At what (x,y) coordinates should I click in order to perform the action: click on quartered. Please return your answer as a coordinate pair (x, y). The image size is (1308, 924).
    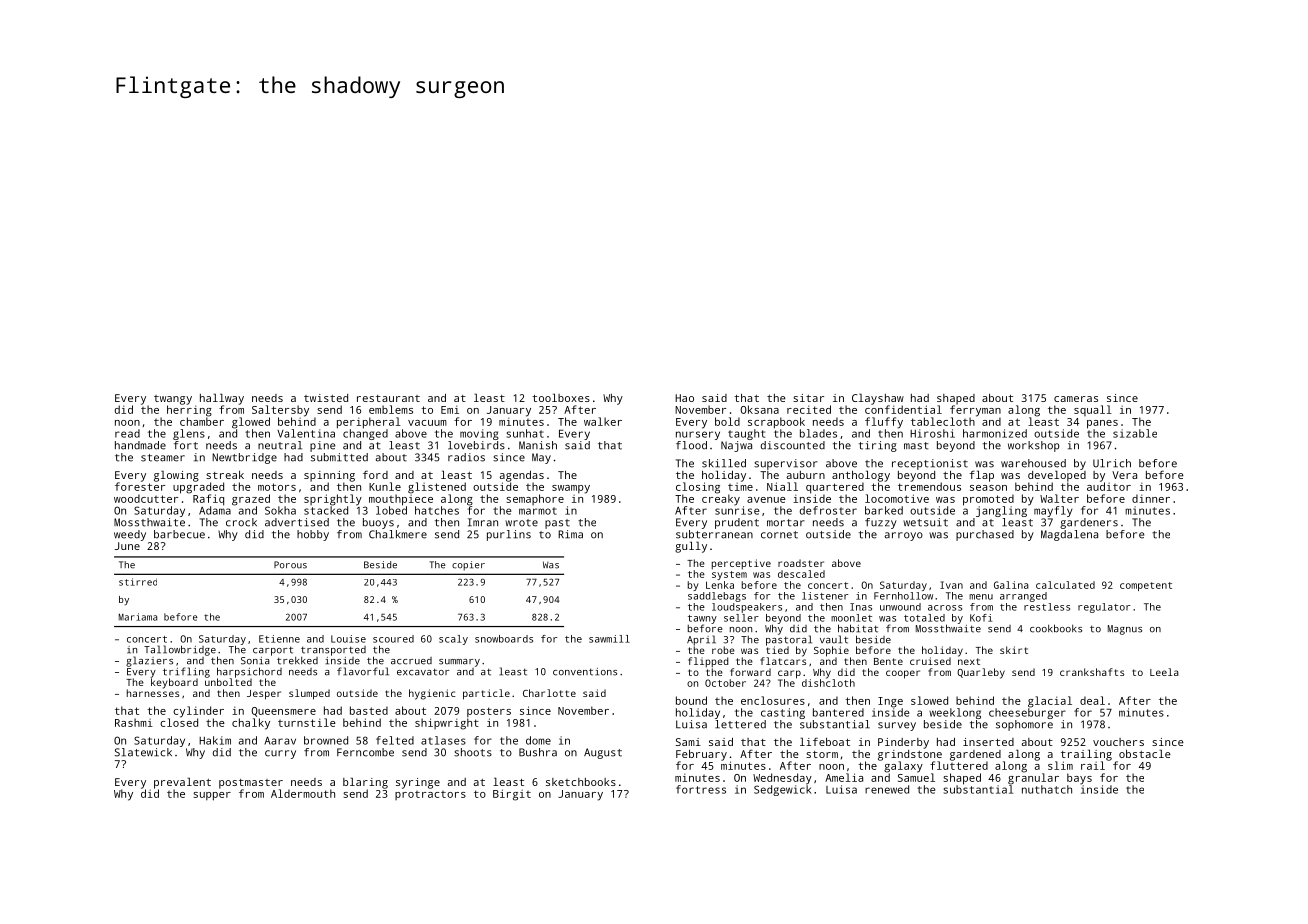
    Looking at the image, I should click on (835, 488).
